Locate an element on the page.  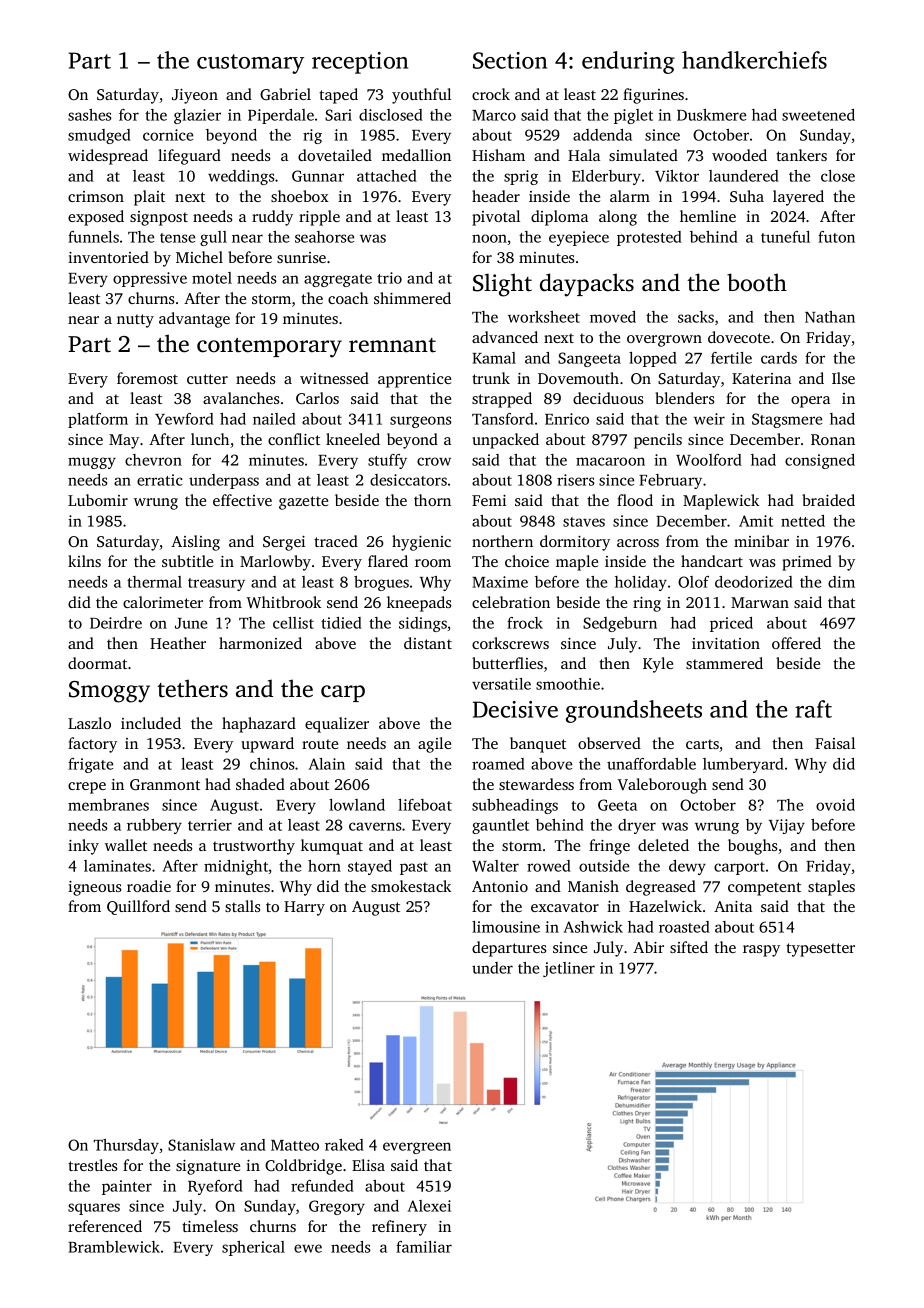
familiar is located at coordinates (424, 1247).
